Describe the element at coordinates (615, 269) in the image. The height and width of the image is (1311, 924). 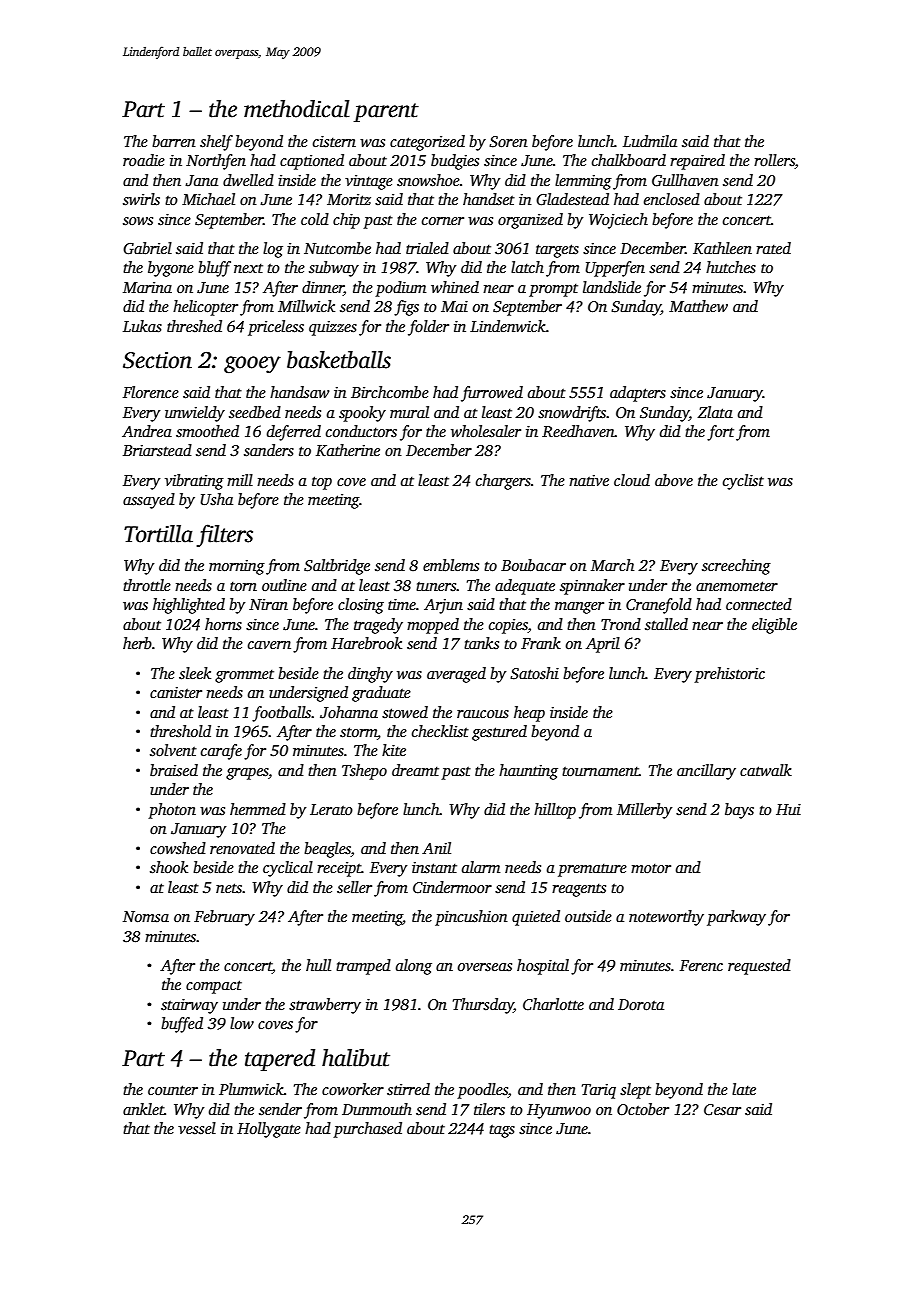
I see `Upperfen` at that location.
